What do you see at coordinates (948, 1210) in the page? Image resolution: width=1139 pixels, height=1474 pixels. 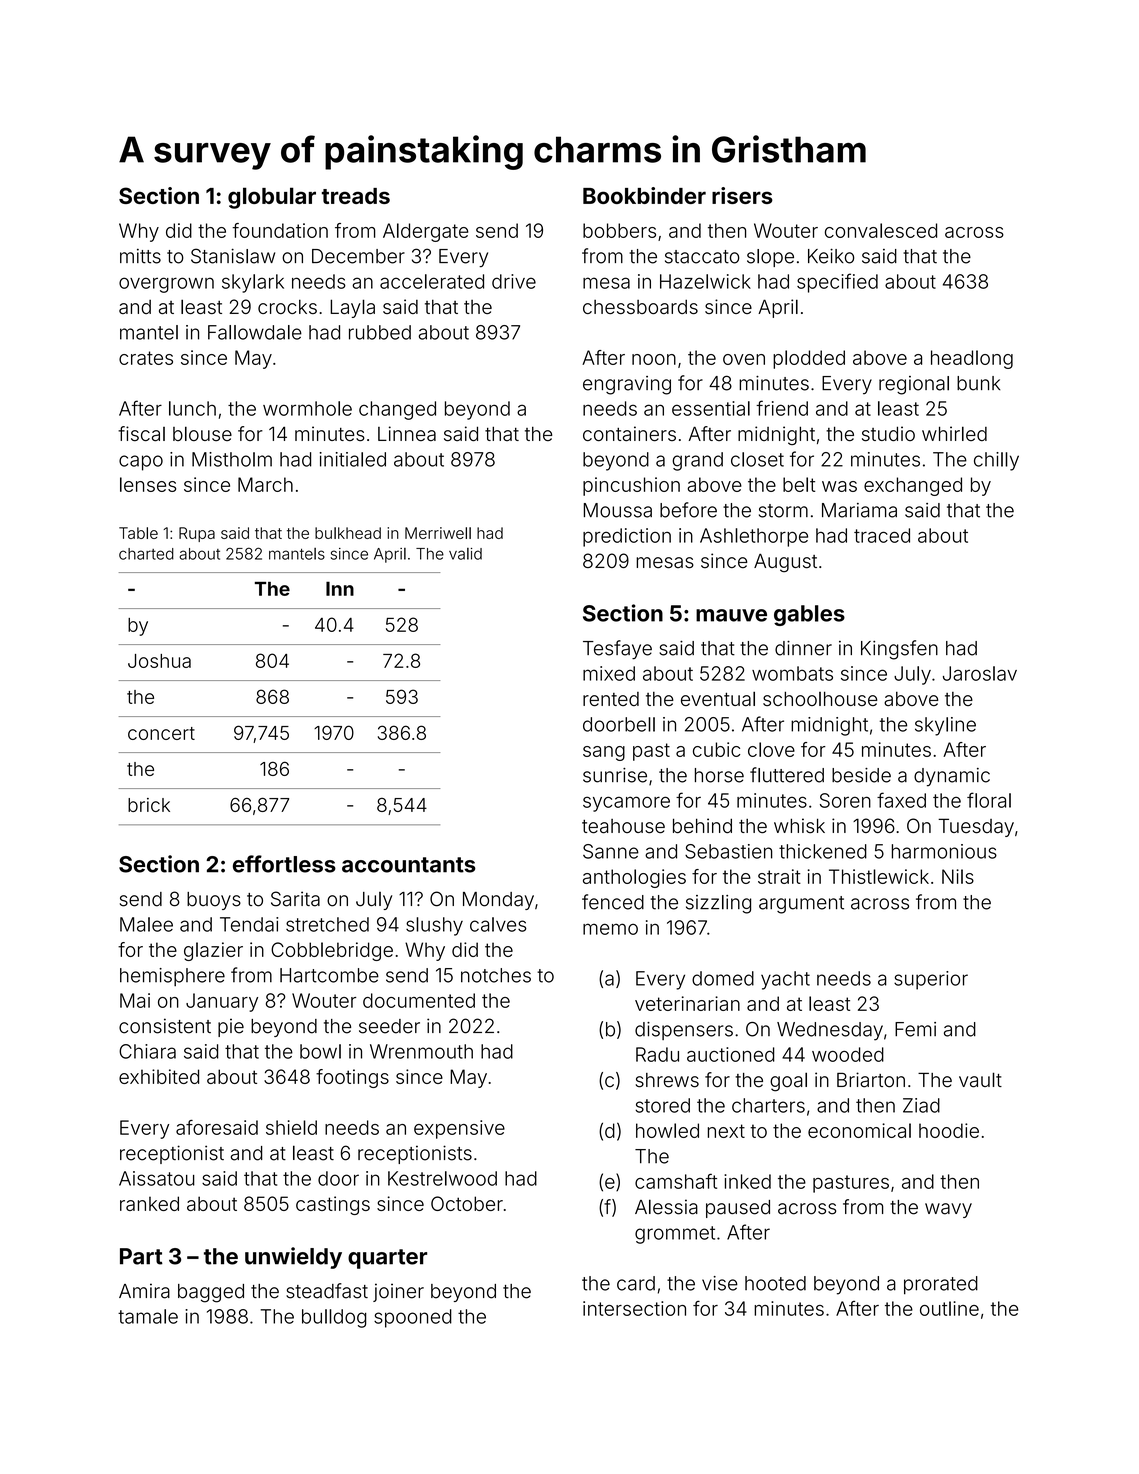 I see `wavy` at bounding box center [948, 1210].
